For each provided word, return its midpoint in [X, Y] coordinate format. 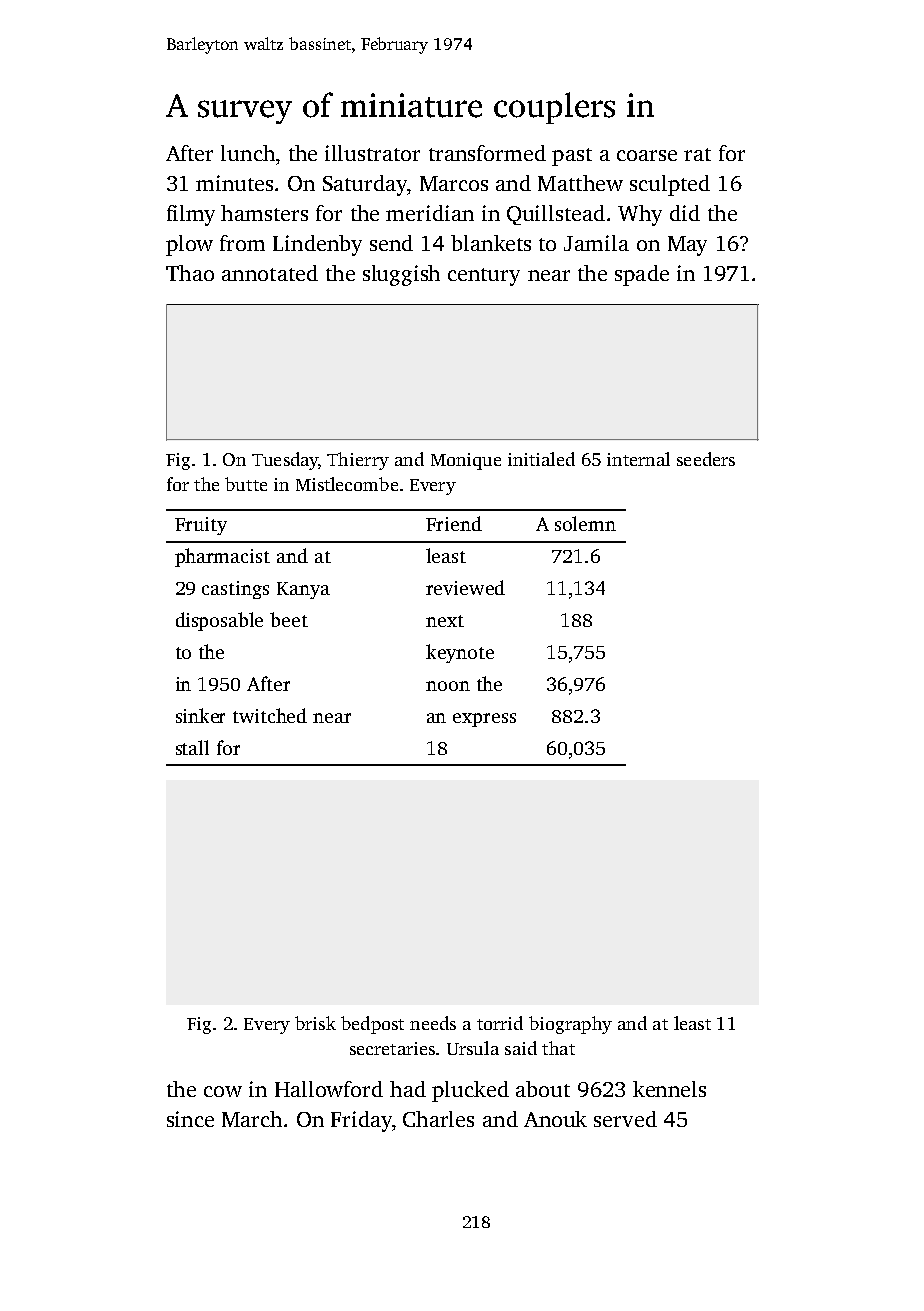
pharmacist [222, 557]
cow [223, 1091]
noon [448, 686]
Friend [454, 523]
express [484, 720]
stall [192, 747]
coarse [647, 155]
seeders [706, 459]
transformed [487, 153]
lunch [248, 153]
